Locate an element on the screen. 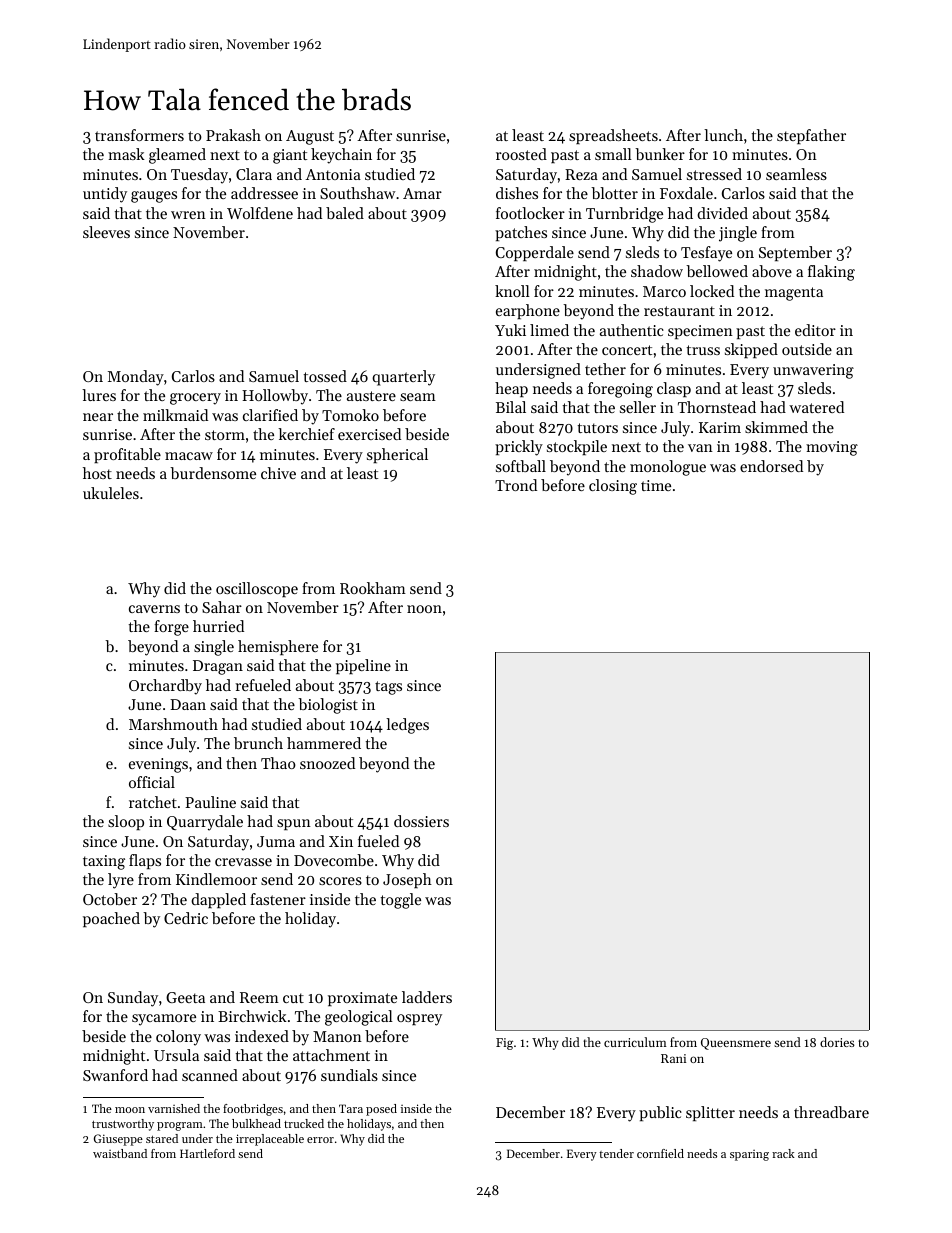 The image size is (952, 1233). Geeta is located at coordinates (185, 997).
